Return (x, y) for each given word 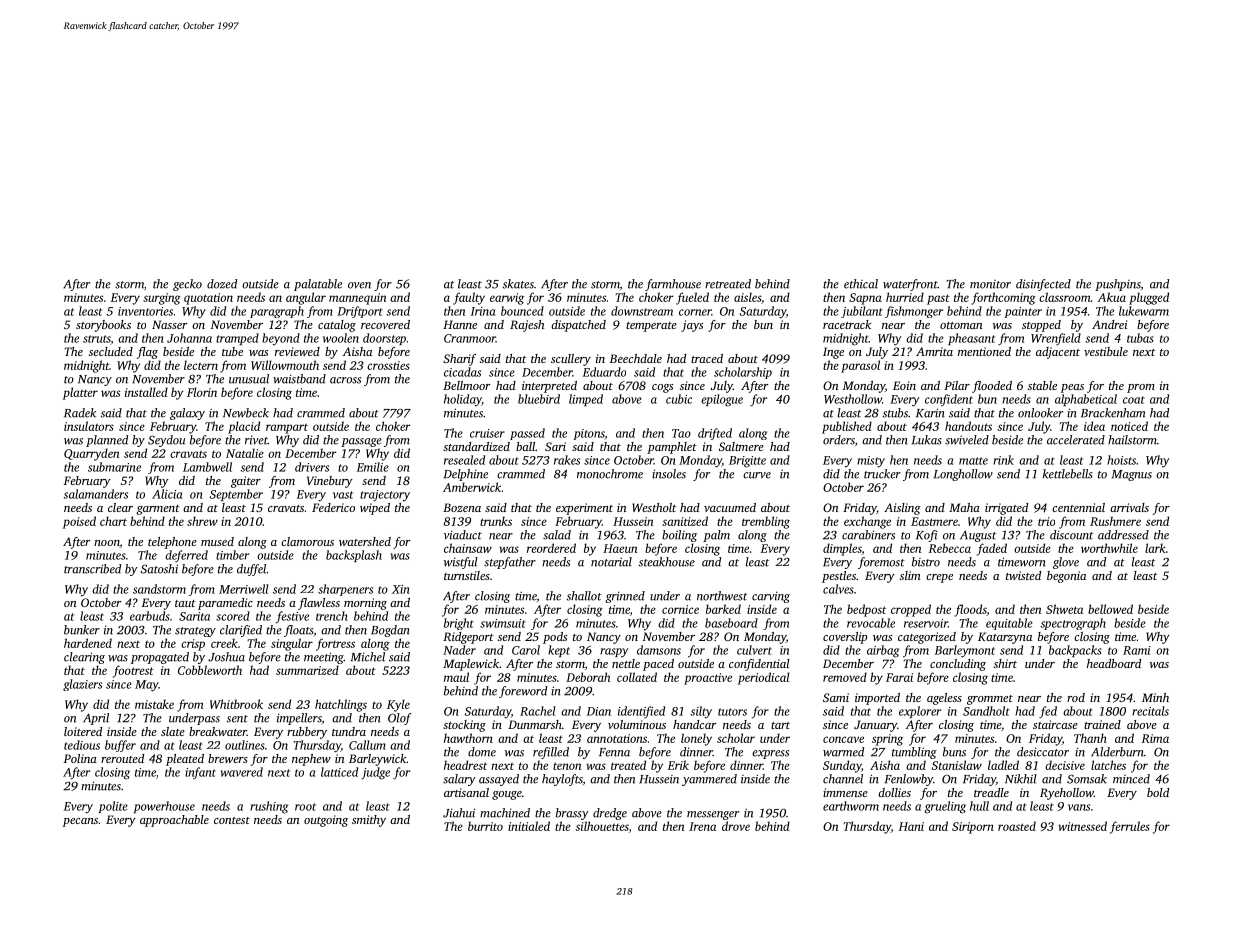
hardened (88, 643)
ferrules (1130, 827)
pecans (80, 822)
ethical (861, 284)
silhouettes (602, 826)
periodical (764, 678)
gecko (187, 285)
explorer (920, 712)
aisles (747, 297)
